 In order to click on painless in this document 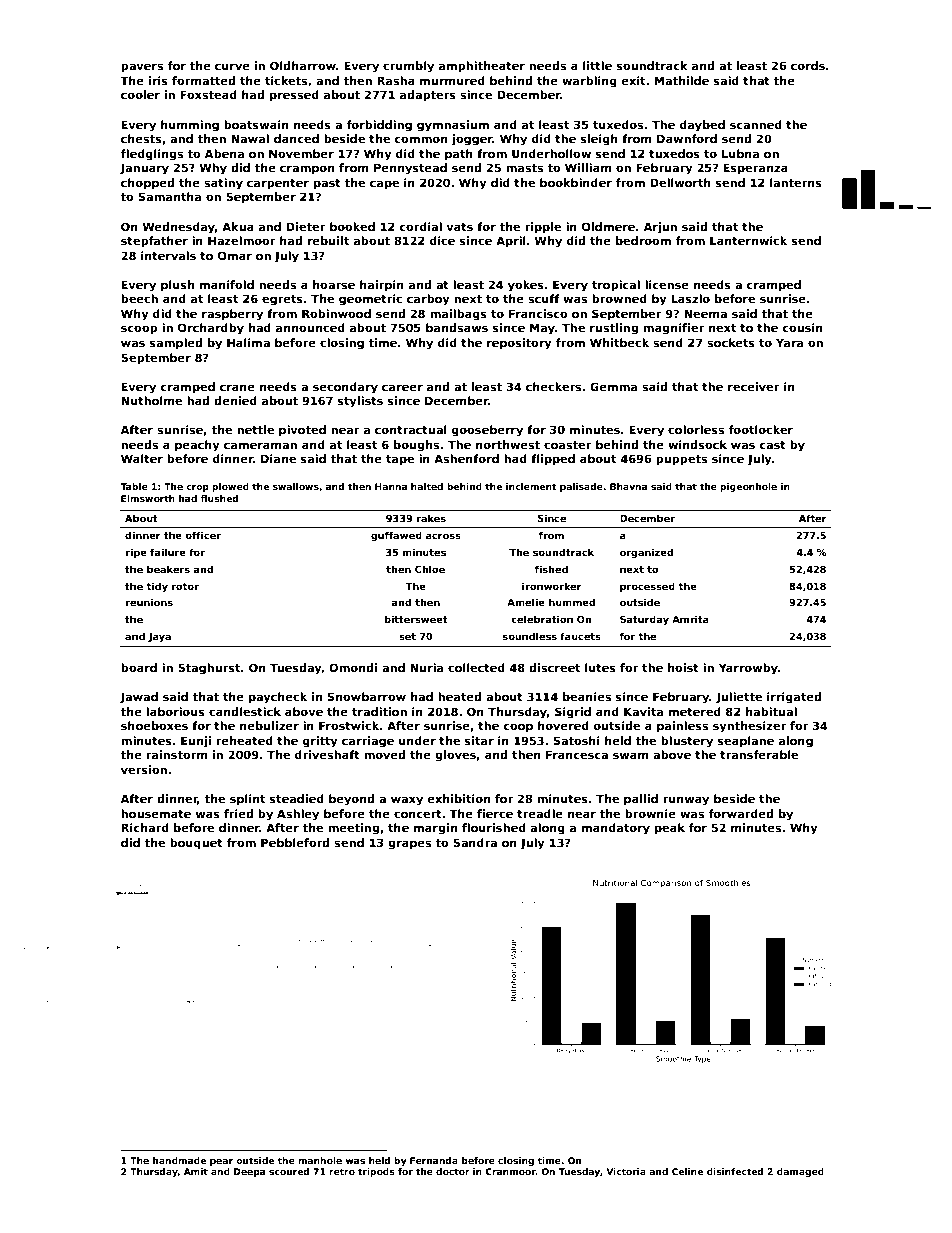, I will do `click(682, 727)`.
